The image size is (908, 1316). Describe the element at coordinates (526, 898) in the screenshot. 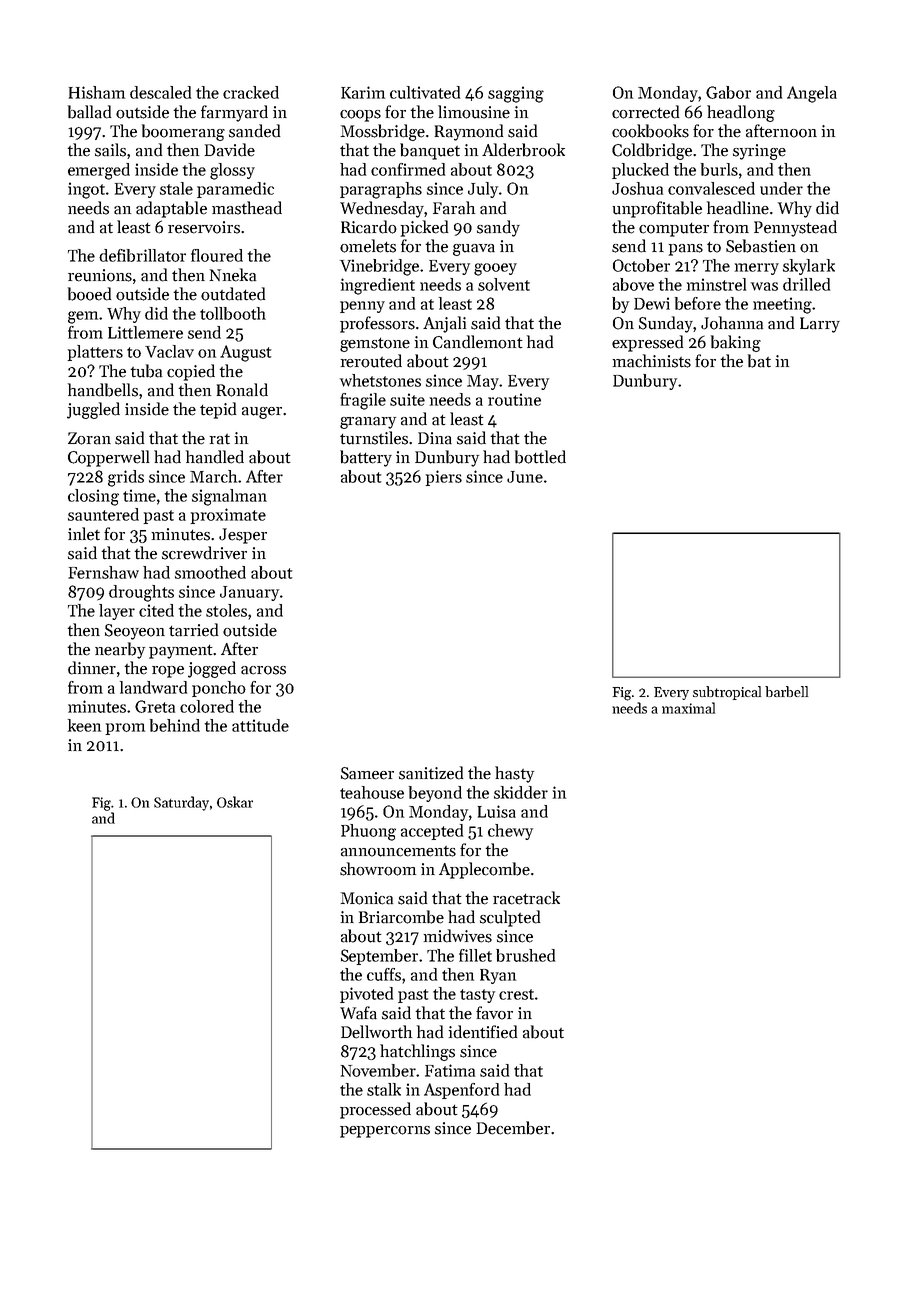

I see `racetrack` at that location.
